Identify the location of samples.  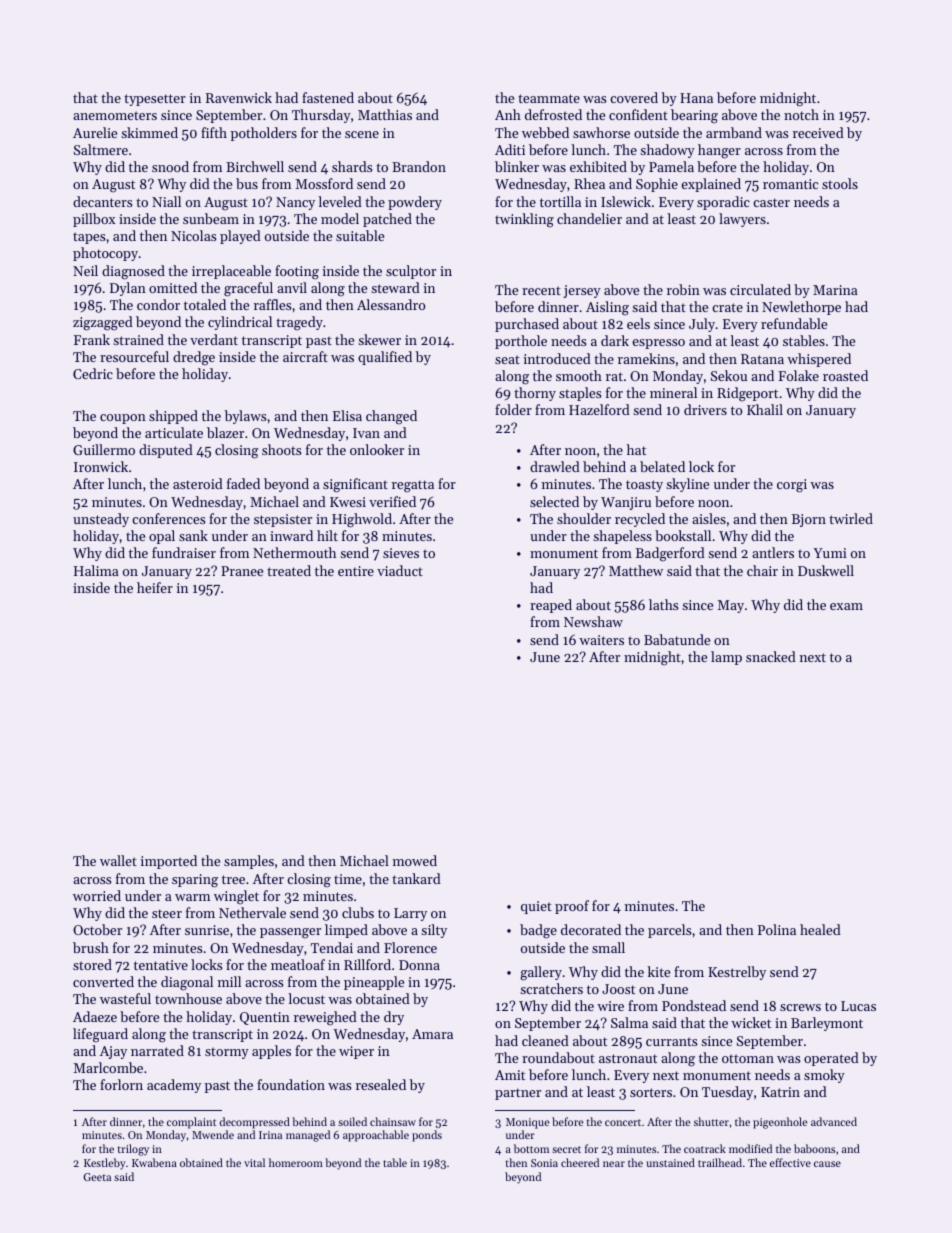
(249, 862).
